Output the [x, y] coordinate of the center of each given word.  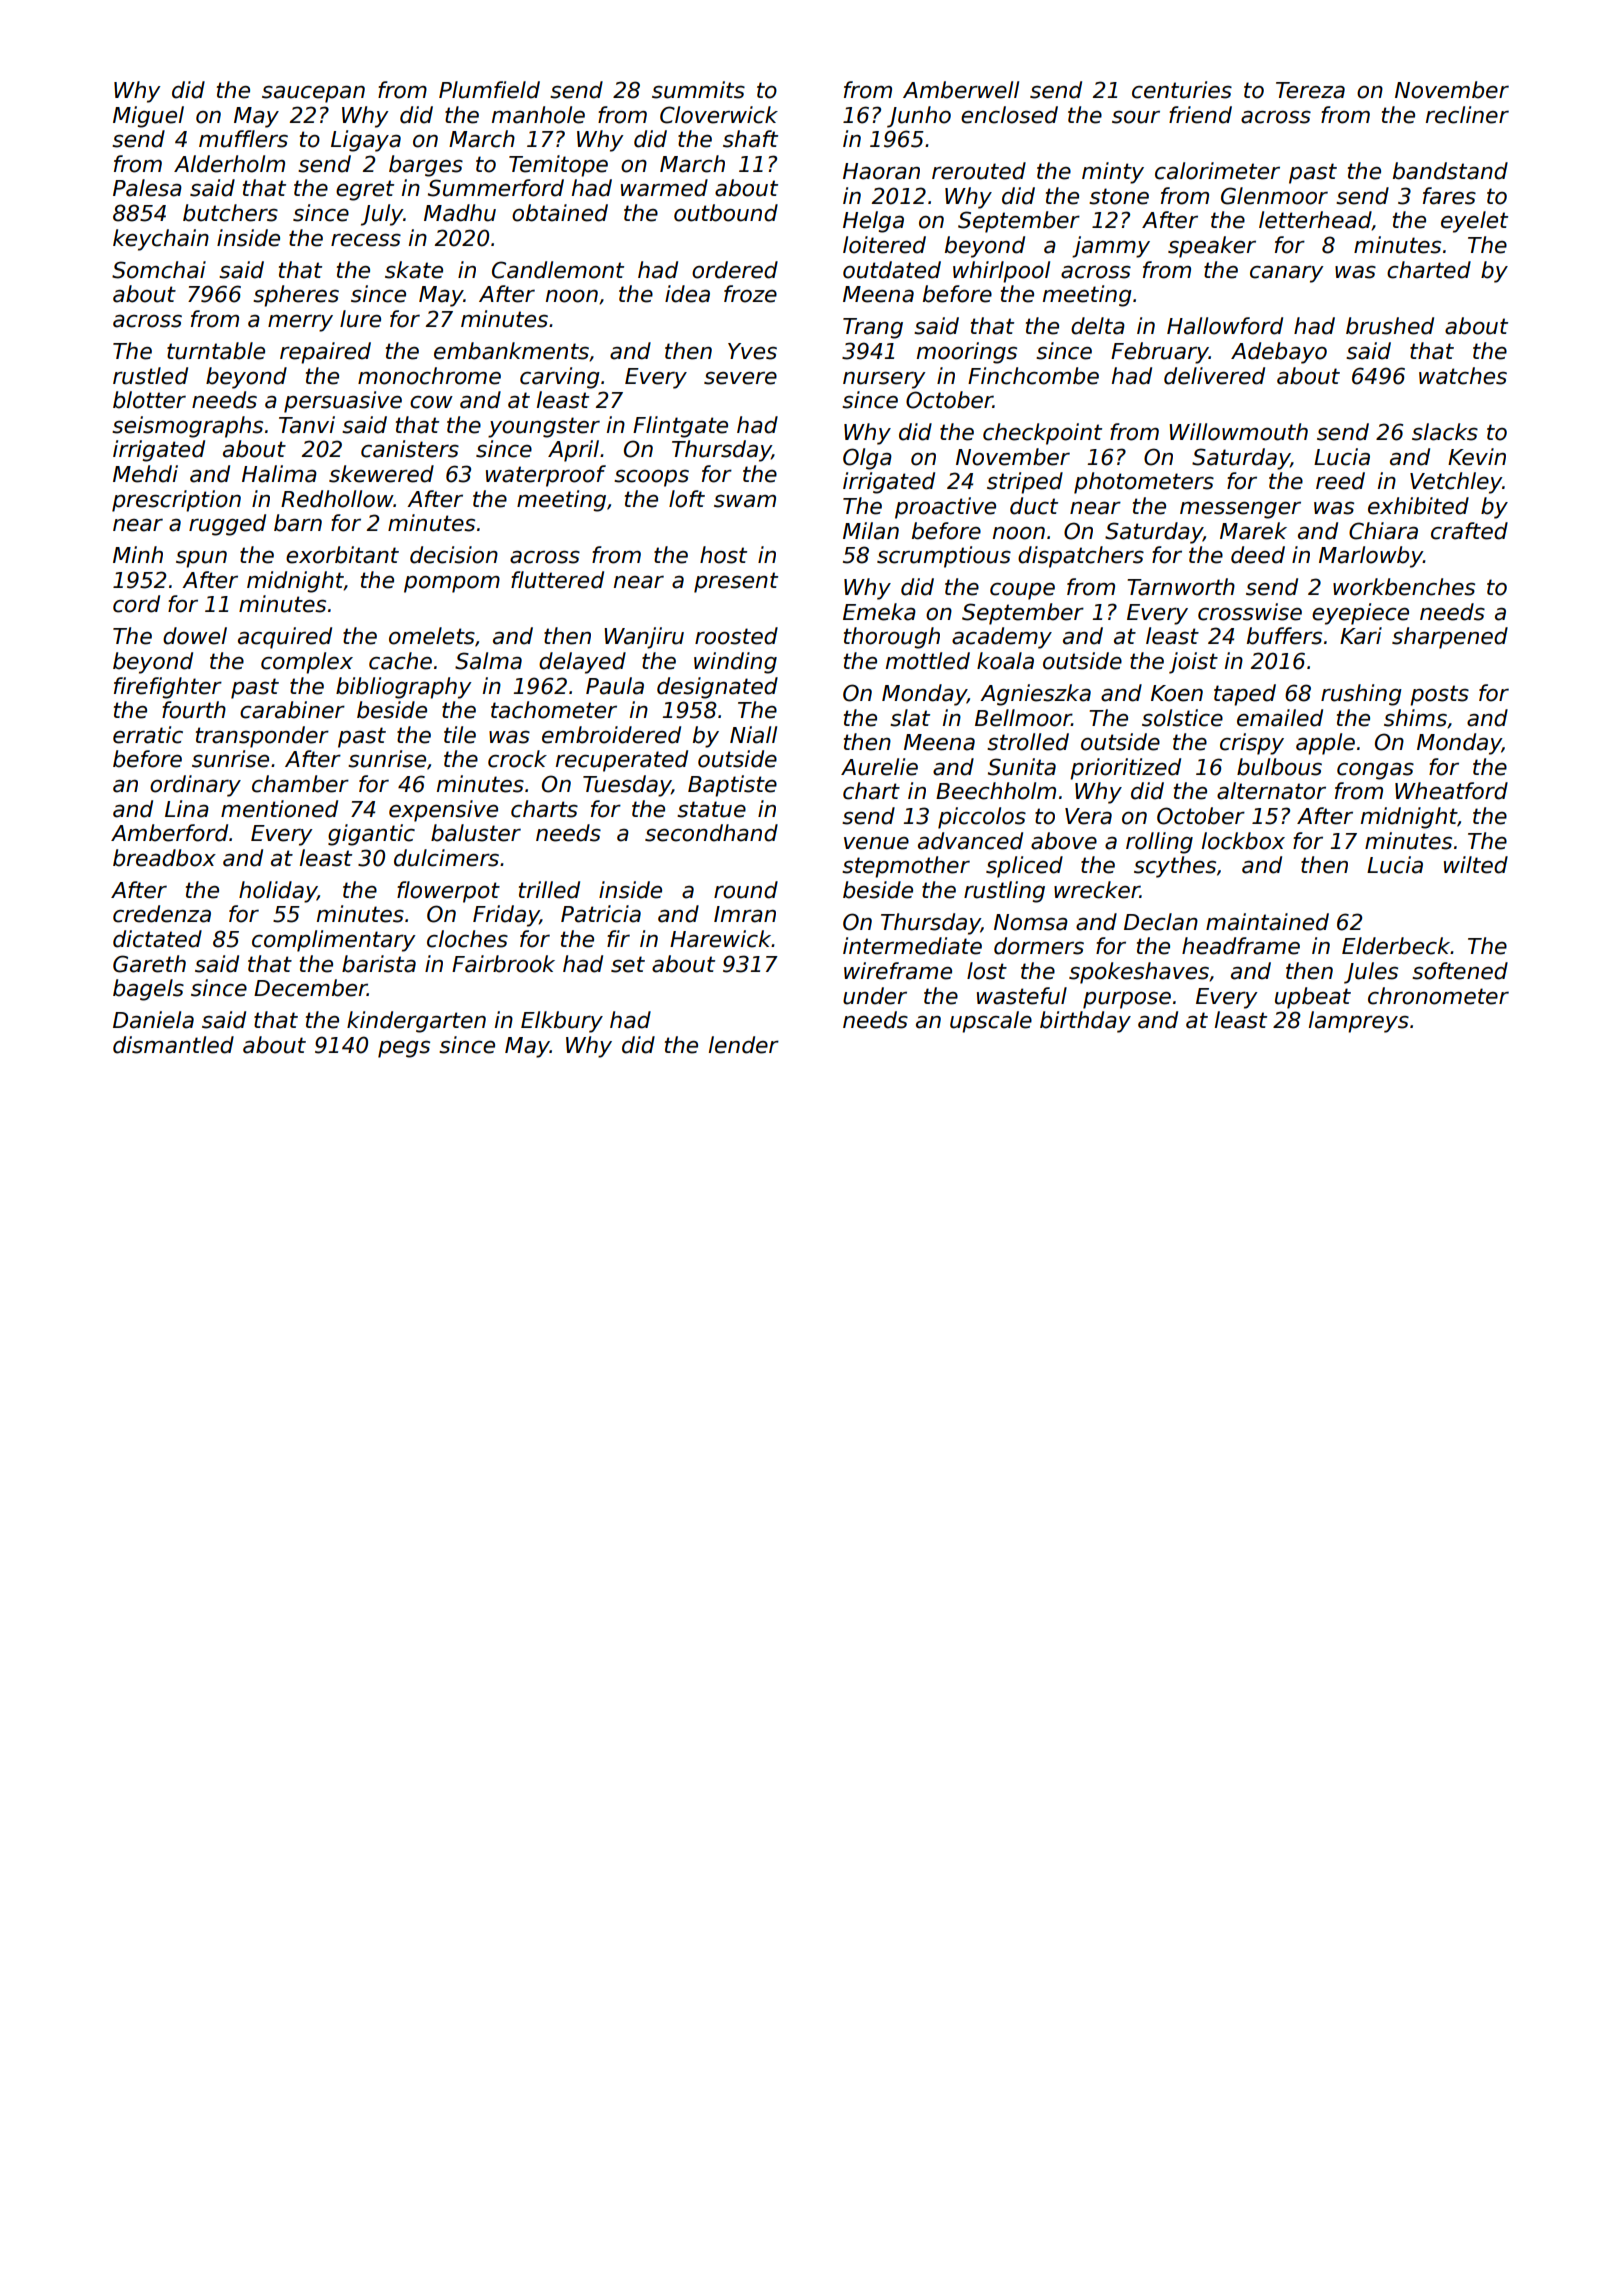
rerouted [979, 171]
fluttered [557, 580]
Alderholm [229, 164]
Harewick [721, 939]
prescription [176, 501]
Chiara [1383, 531]
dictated [157, 939]
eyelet [1474, 222]
